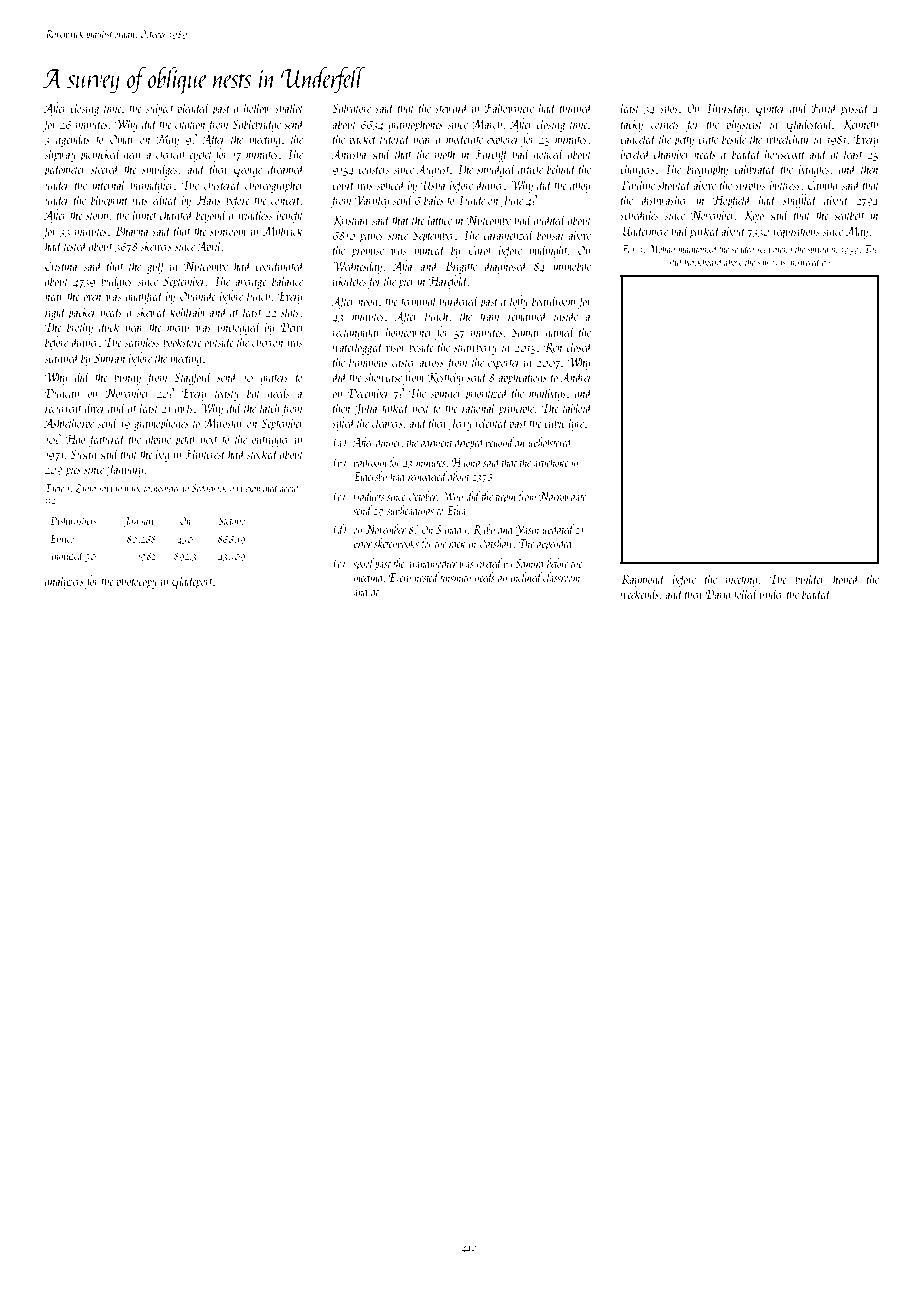  Describe the element at coordinates (640, 593) in the page. I see `weekends` at that location.
